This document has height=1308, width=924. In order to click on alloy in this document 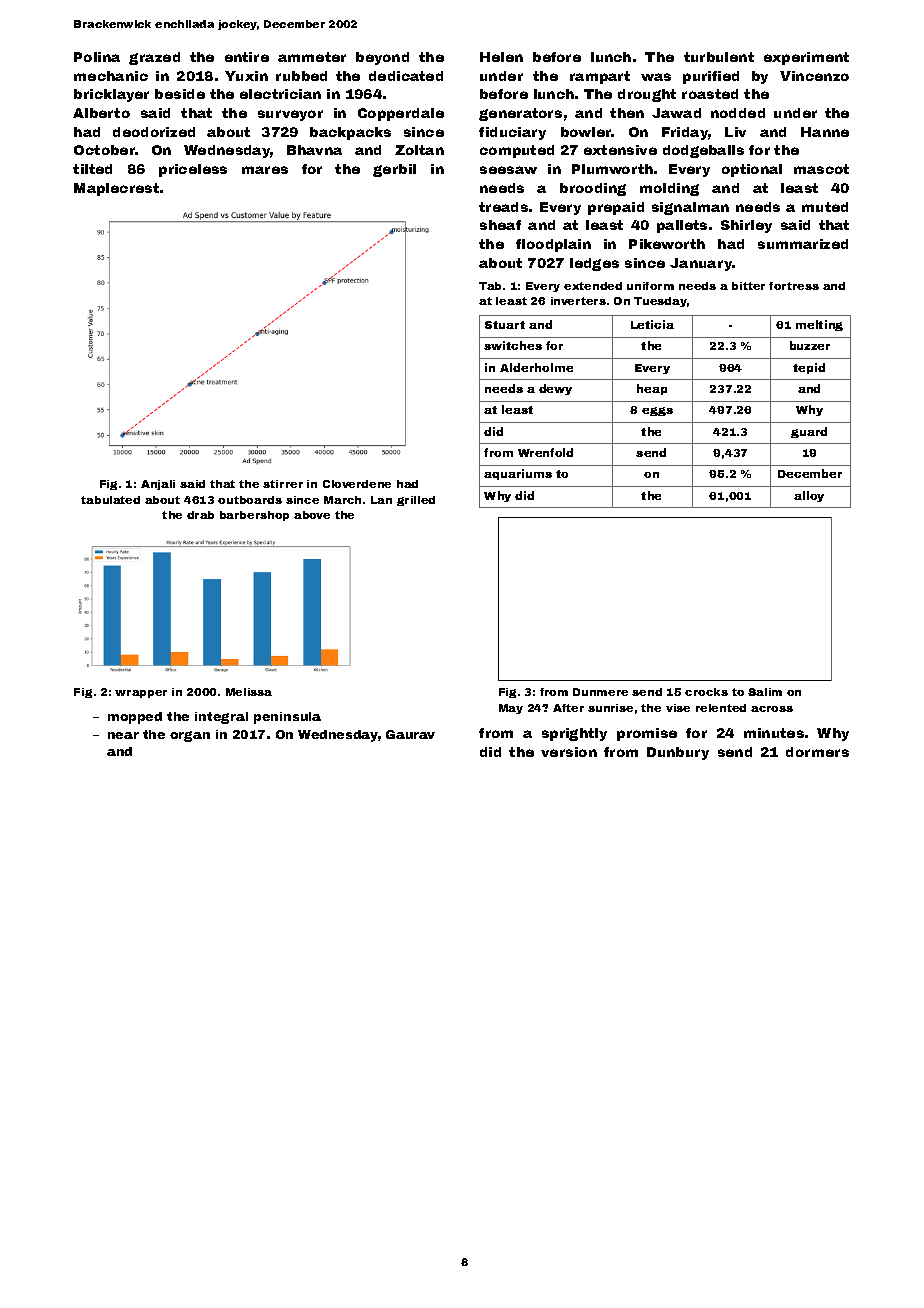, I will do `click(809, 496)`.
